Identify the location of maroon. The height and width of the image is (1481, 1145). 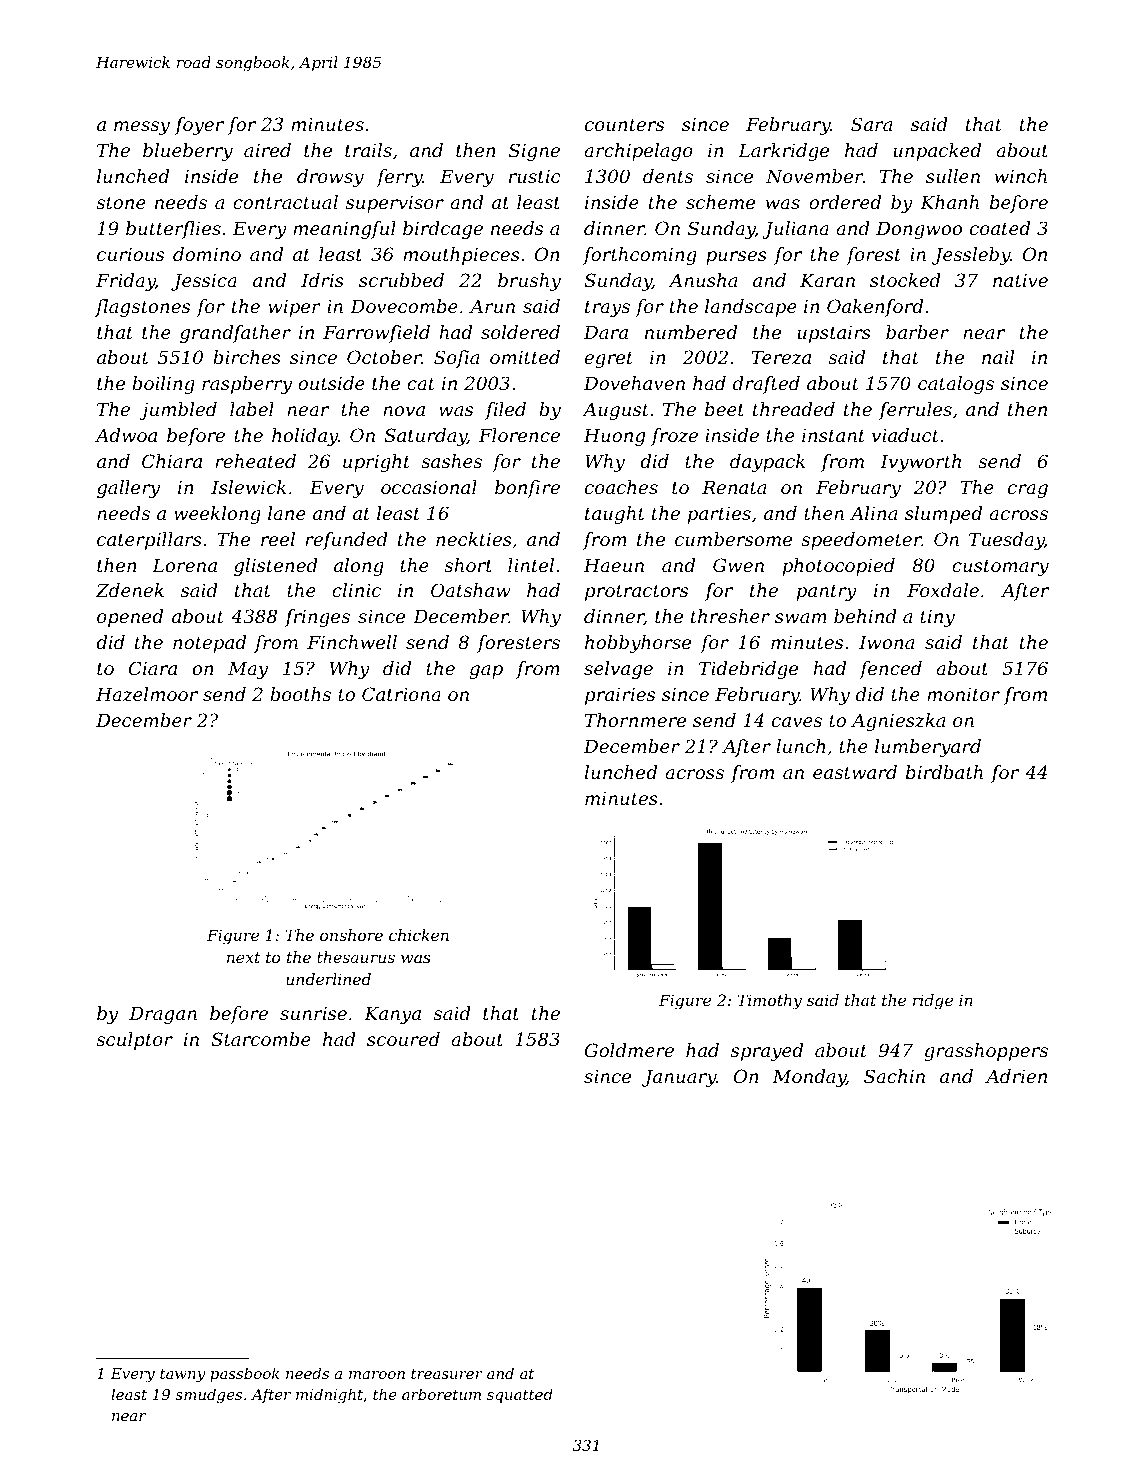
(377, 1375).
